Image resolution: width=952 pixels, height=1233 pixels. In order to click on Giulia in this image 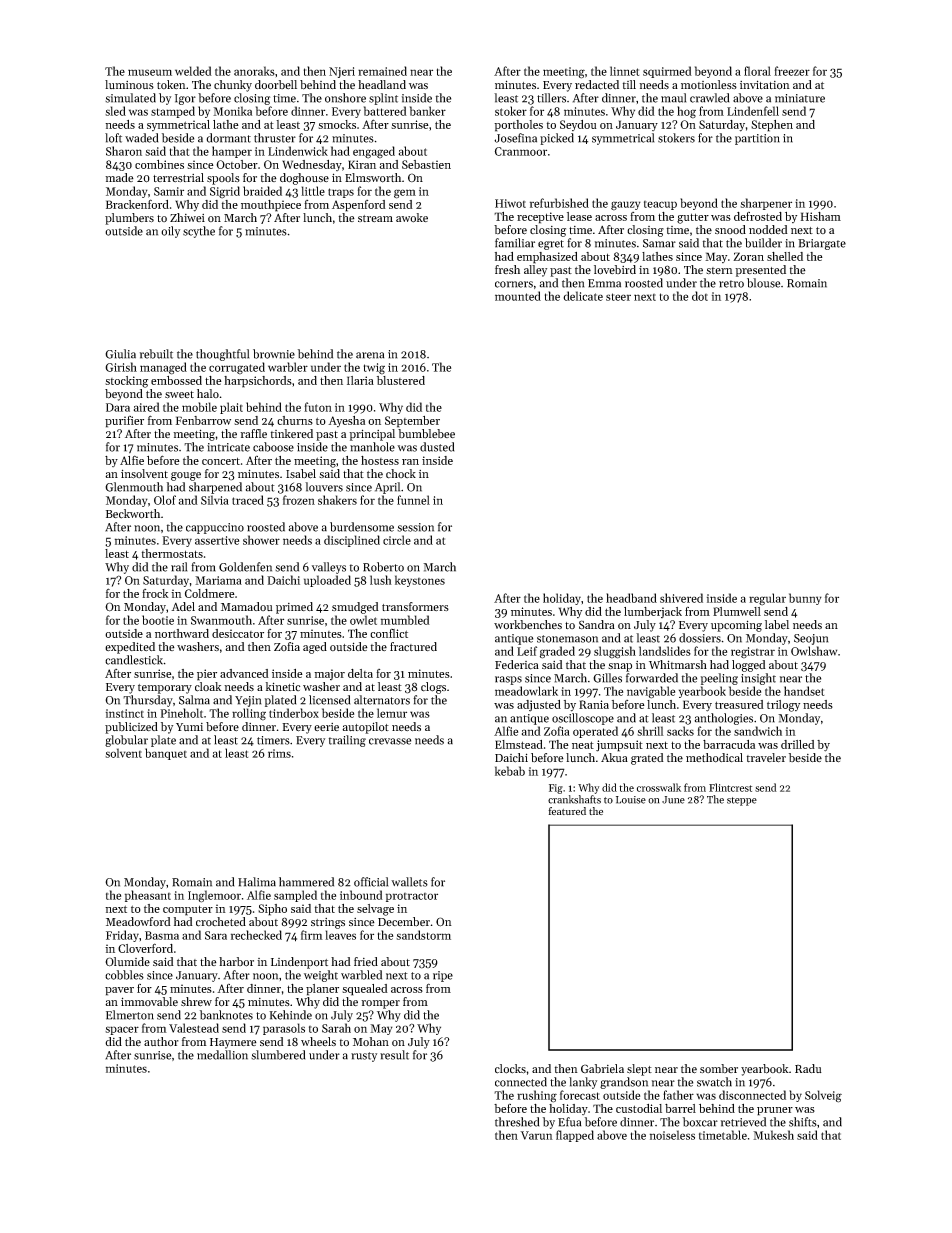, I will do `click(120, 354)`.
